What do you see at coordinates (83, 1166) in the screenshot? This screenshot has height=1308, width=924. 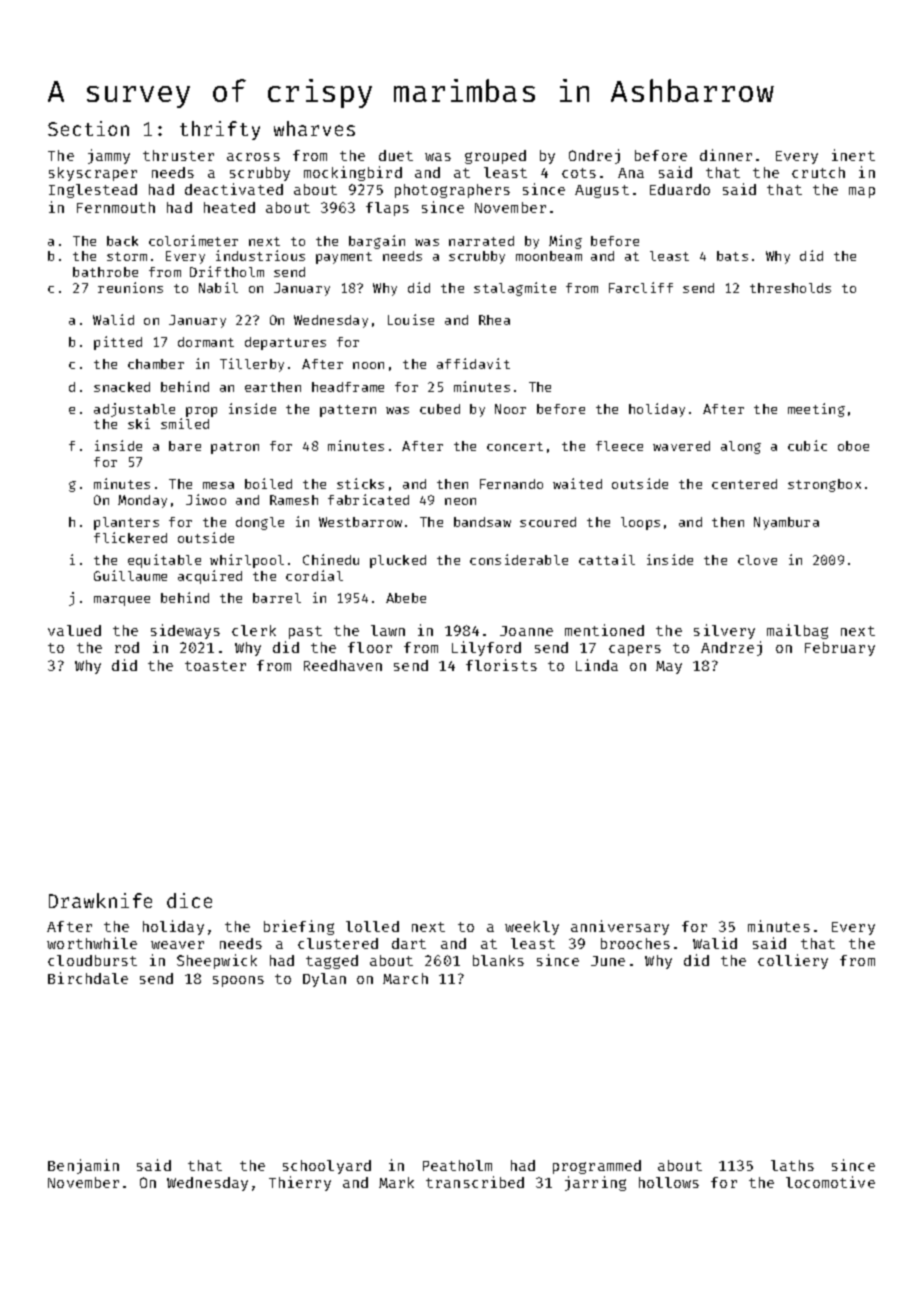 I see `Benjamin` at bounding box center [83, 1166].
